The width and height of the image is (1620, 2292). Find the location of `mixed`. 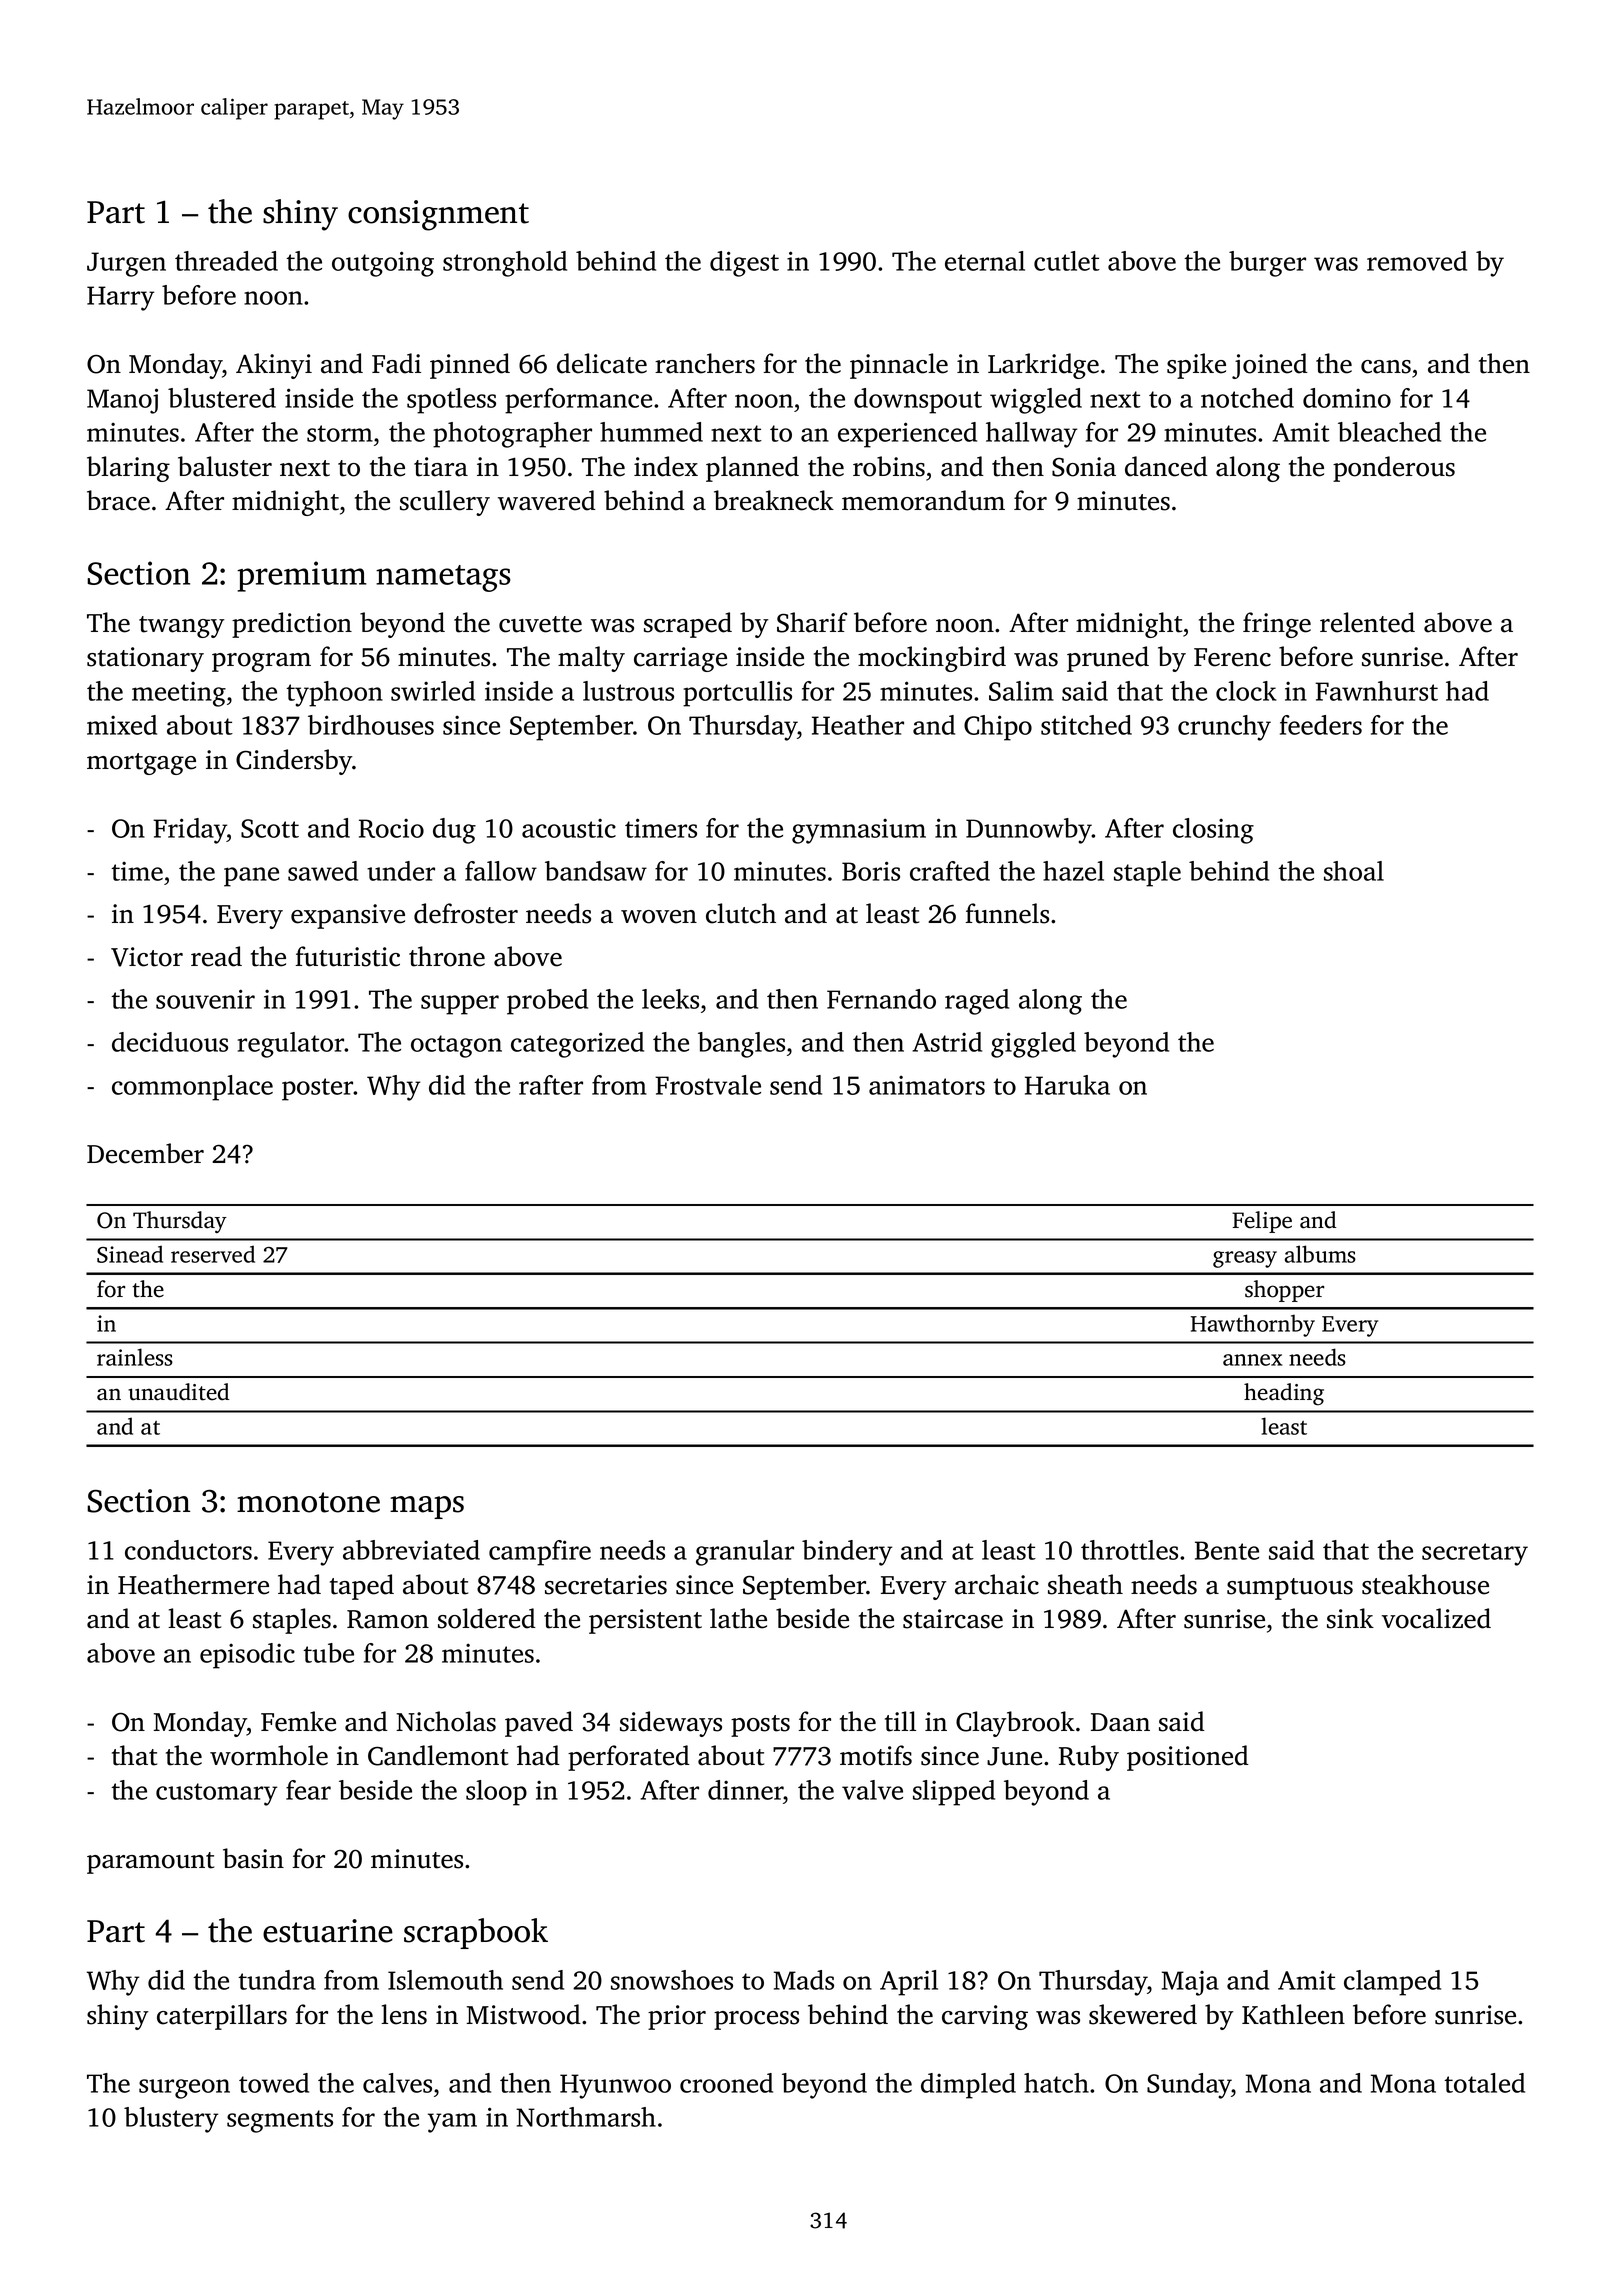

mixed is located at coordinates (122, 725).
